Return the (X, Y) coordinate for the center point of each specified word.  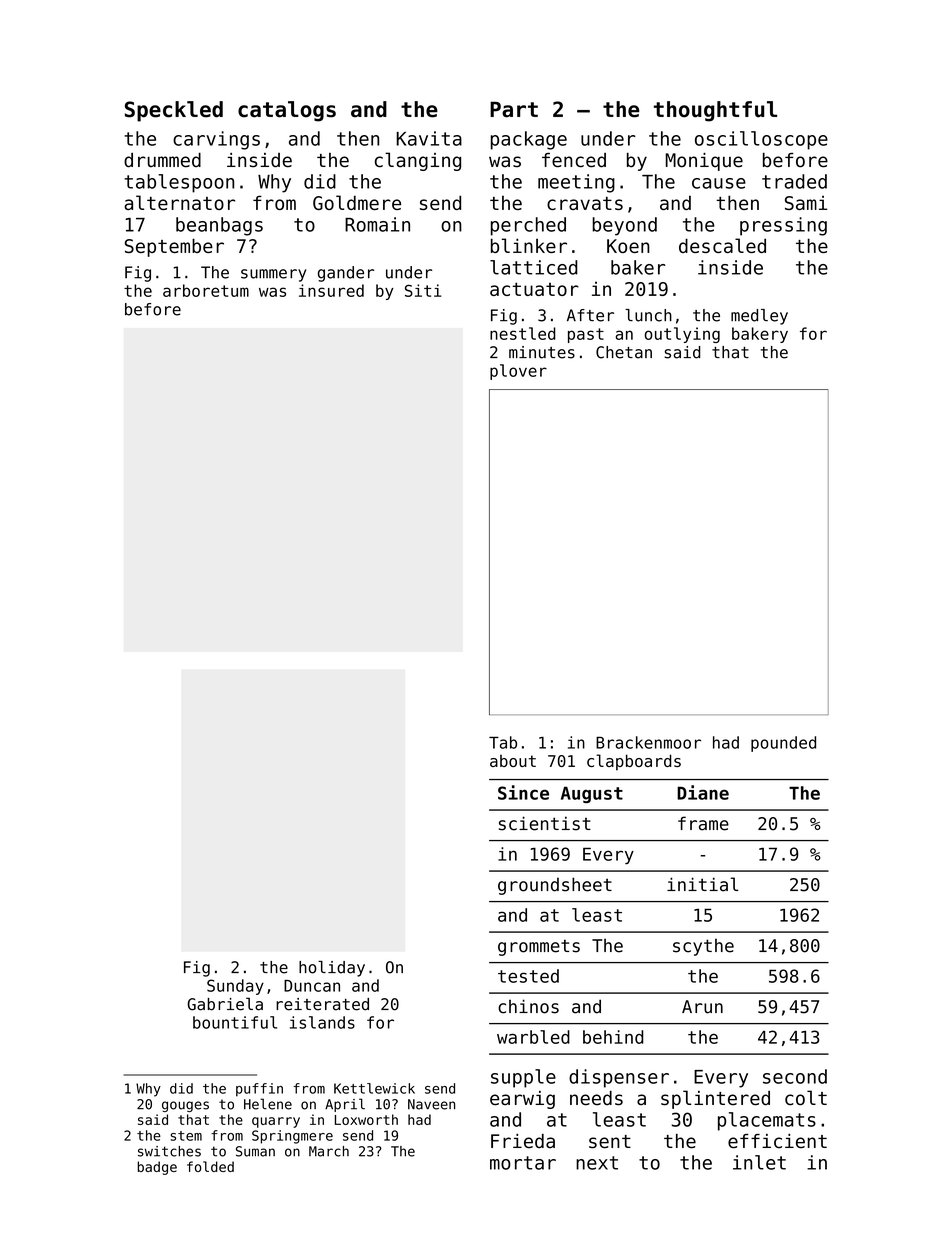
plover (518, 372)
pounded (783, 744)
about (513, 761)
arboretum (206, 290)
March (329, 1151)
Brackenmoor (648, 742)
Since (523, 792)
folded (210, 1166)
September (174, 247)
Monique (704, 162)
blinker (529, 245)
